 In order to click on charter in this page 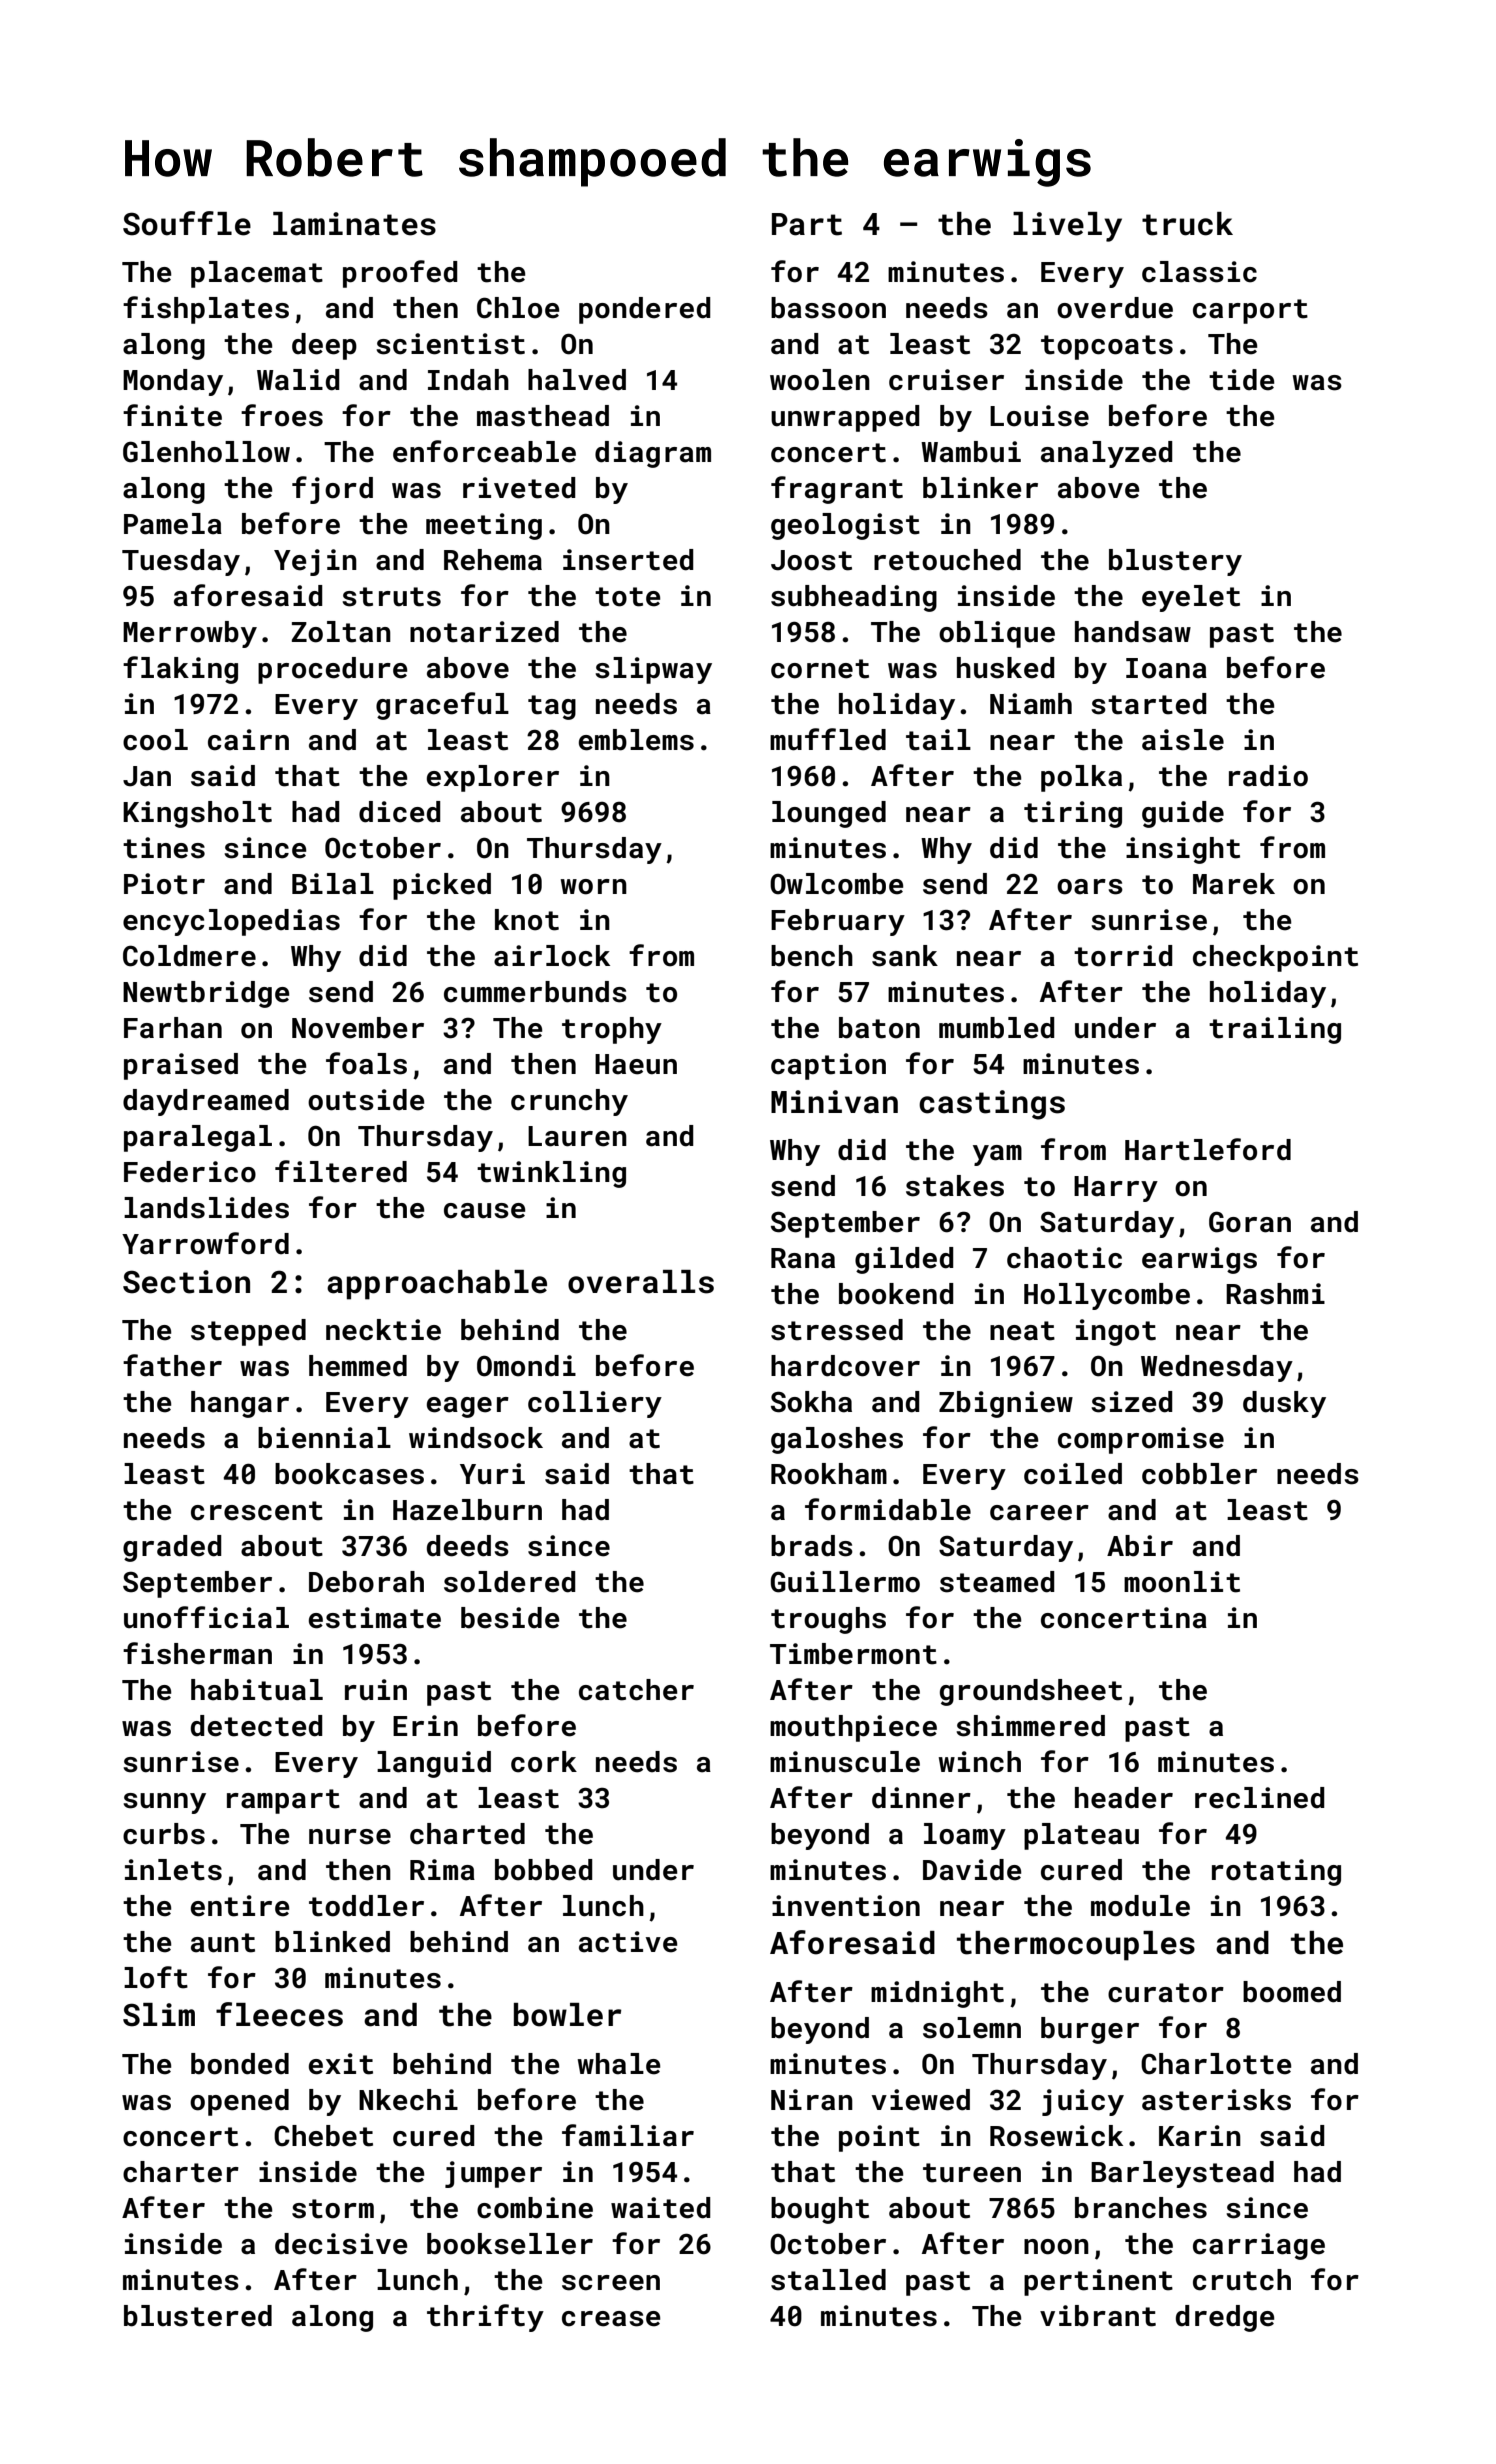, I will do `click(181, 2172)`.
